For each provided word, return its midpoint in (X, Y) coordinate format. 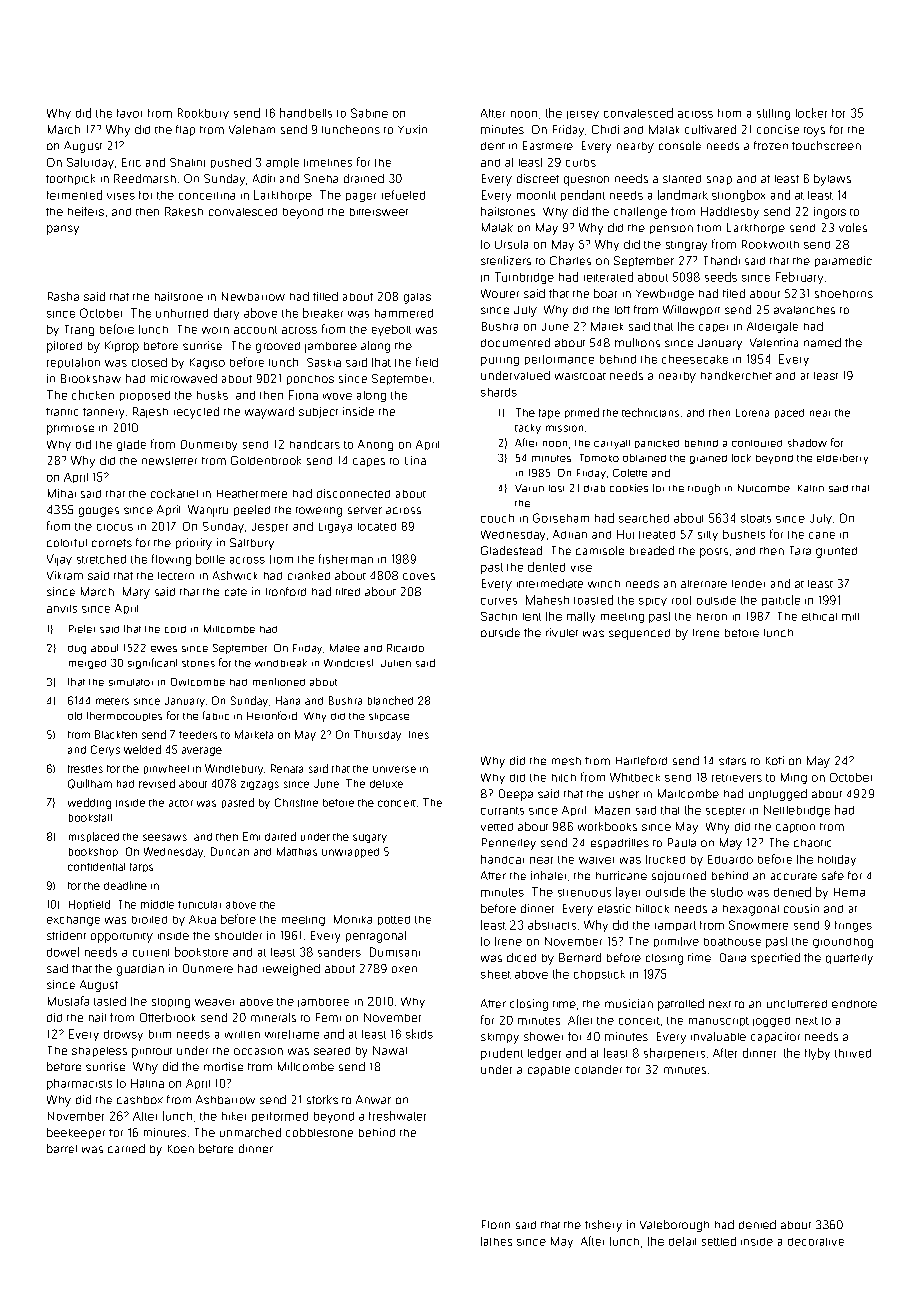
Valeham (252, 129)
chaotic (812, 843)
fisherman (346, 559)
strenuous (584, 893)
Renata (287, 768)
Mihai (62, 493)
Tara (800, 550)
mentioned (279, 682)
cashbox (140, 1100)
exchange (73, 921)
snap (719, 180)
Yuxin (412, 129)
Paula (682, 842)
